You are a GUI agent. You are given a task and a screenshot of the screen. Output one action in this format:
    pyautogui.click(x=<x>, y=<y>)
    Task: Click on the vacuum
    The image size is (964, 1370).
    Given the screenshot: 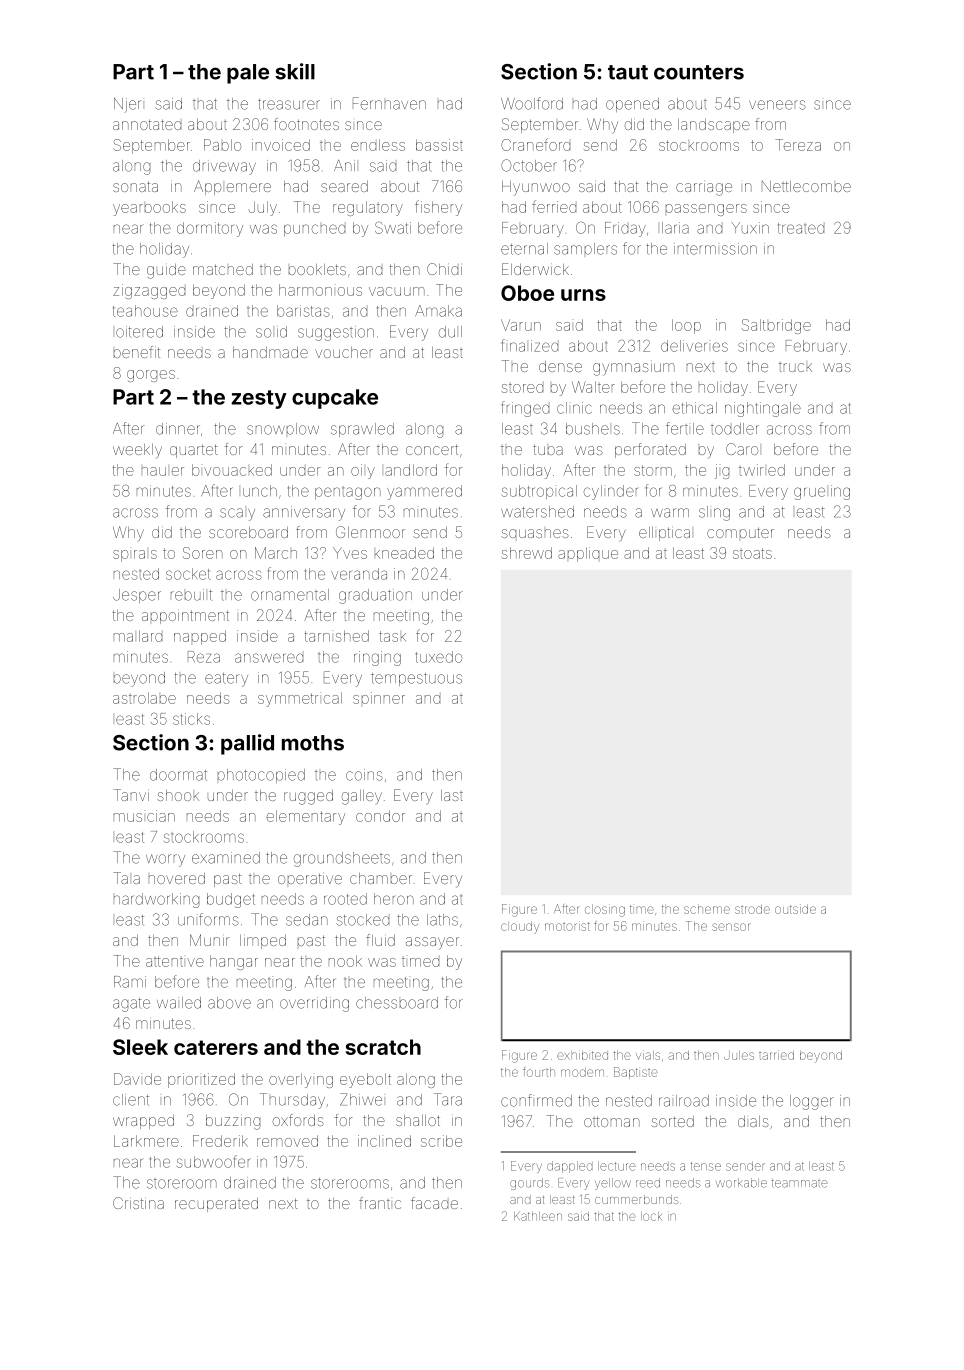 What is the action you would take?
    pyautogui.click(x=397, y=291)
